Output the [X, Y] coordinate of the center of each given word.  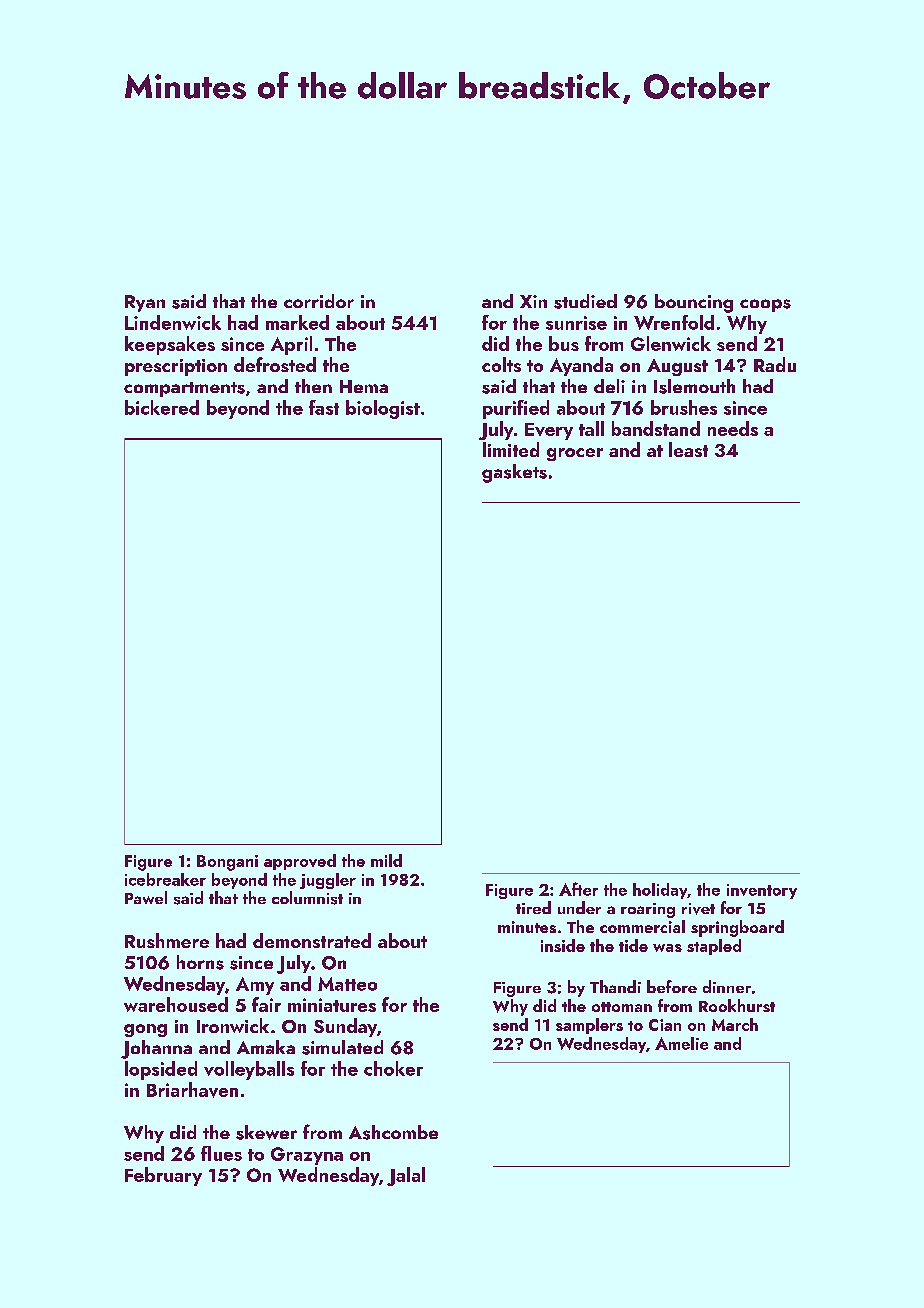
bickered [162, 407]
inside [563, 945]
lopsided [161, 1070]
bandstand [656, 428]
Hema [364, 386]
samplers [589, 1026]
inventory [762, 891]
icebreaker [165, 879]
